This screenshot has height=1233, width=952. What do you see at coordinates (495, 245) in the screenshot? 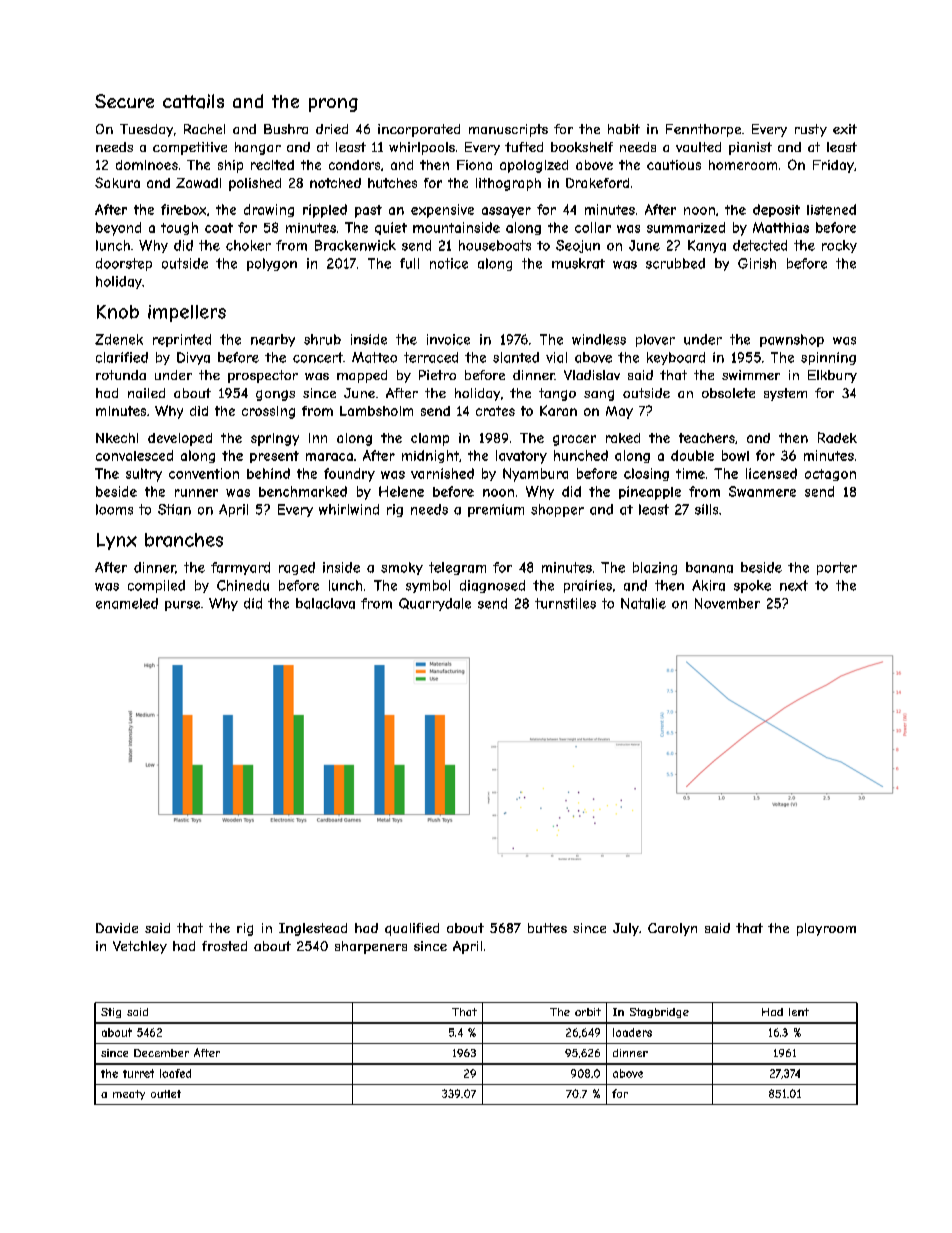
I see `houseboats` at bounding box center [495, 245].
